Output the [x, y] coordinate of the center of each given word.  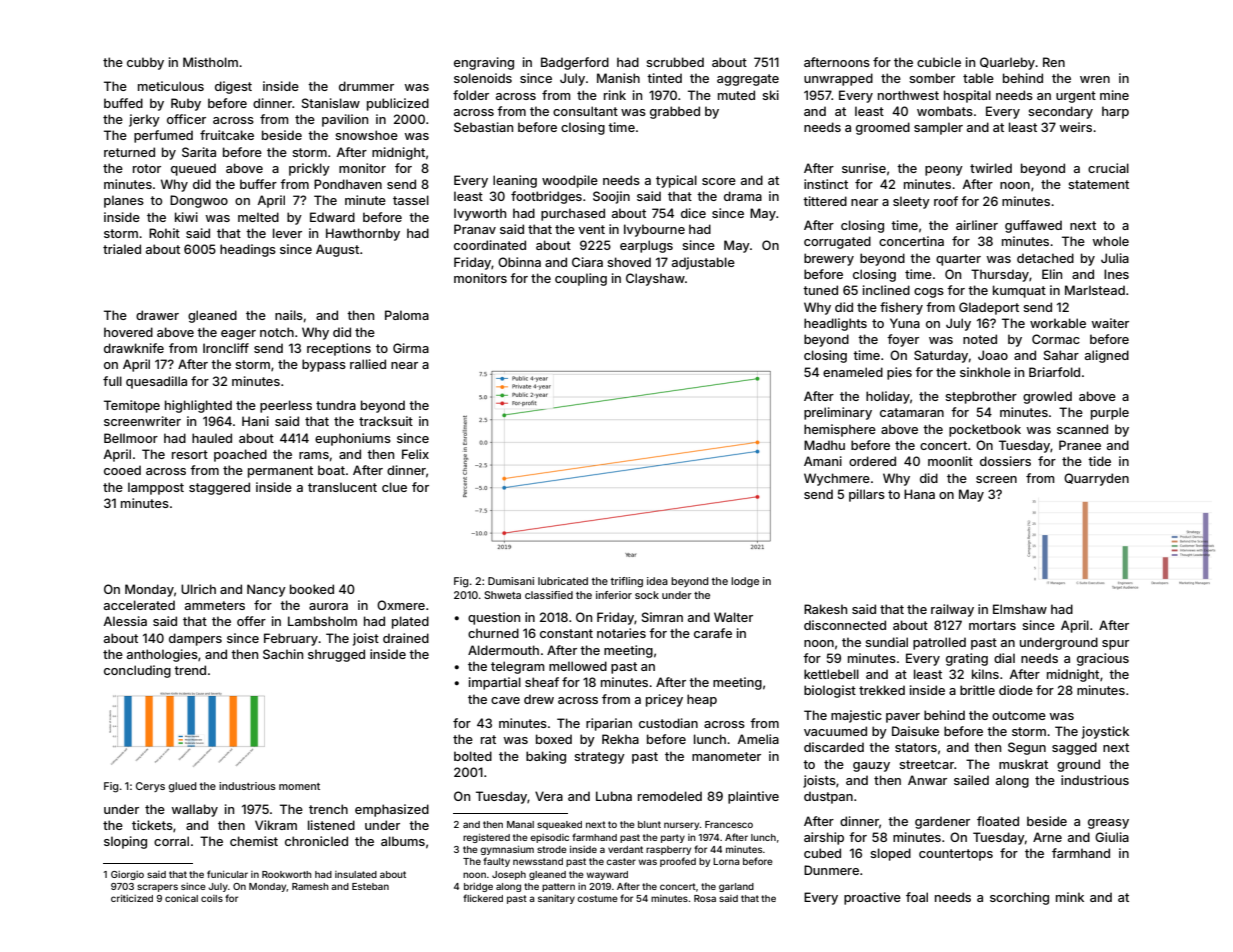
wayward [607, 875]
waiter [1110, 323]
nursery [681, 826]
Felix [415, 454]
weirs [1075, 127]
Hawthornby [363, 234]
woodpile [570, 181]
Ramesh [310, 886]
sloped [890, 854]
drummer [366, 86]
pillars [867, 495]
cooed [122, 470]
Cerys [150, 787]
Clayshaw [655, 279]
